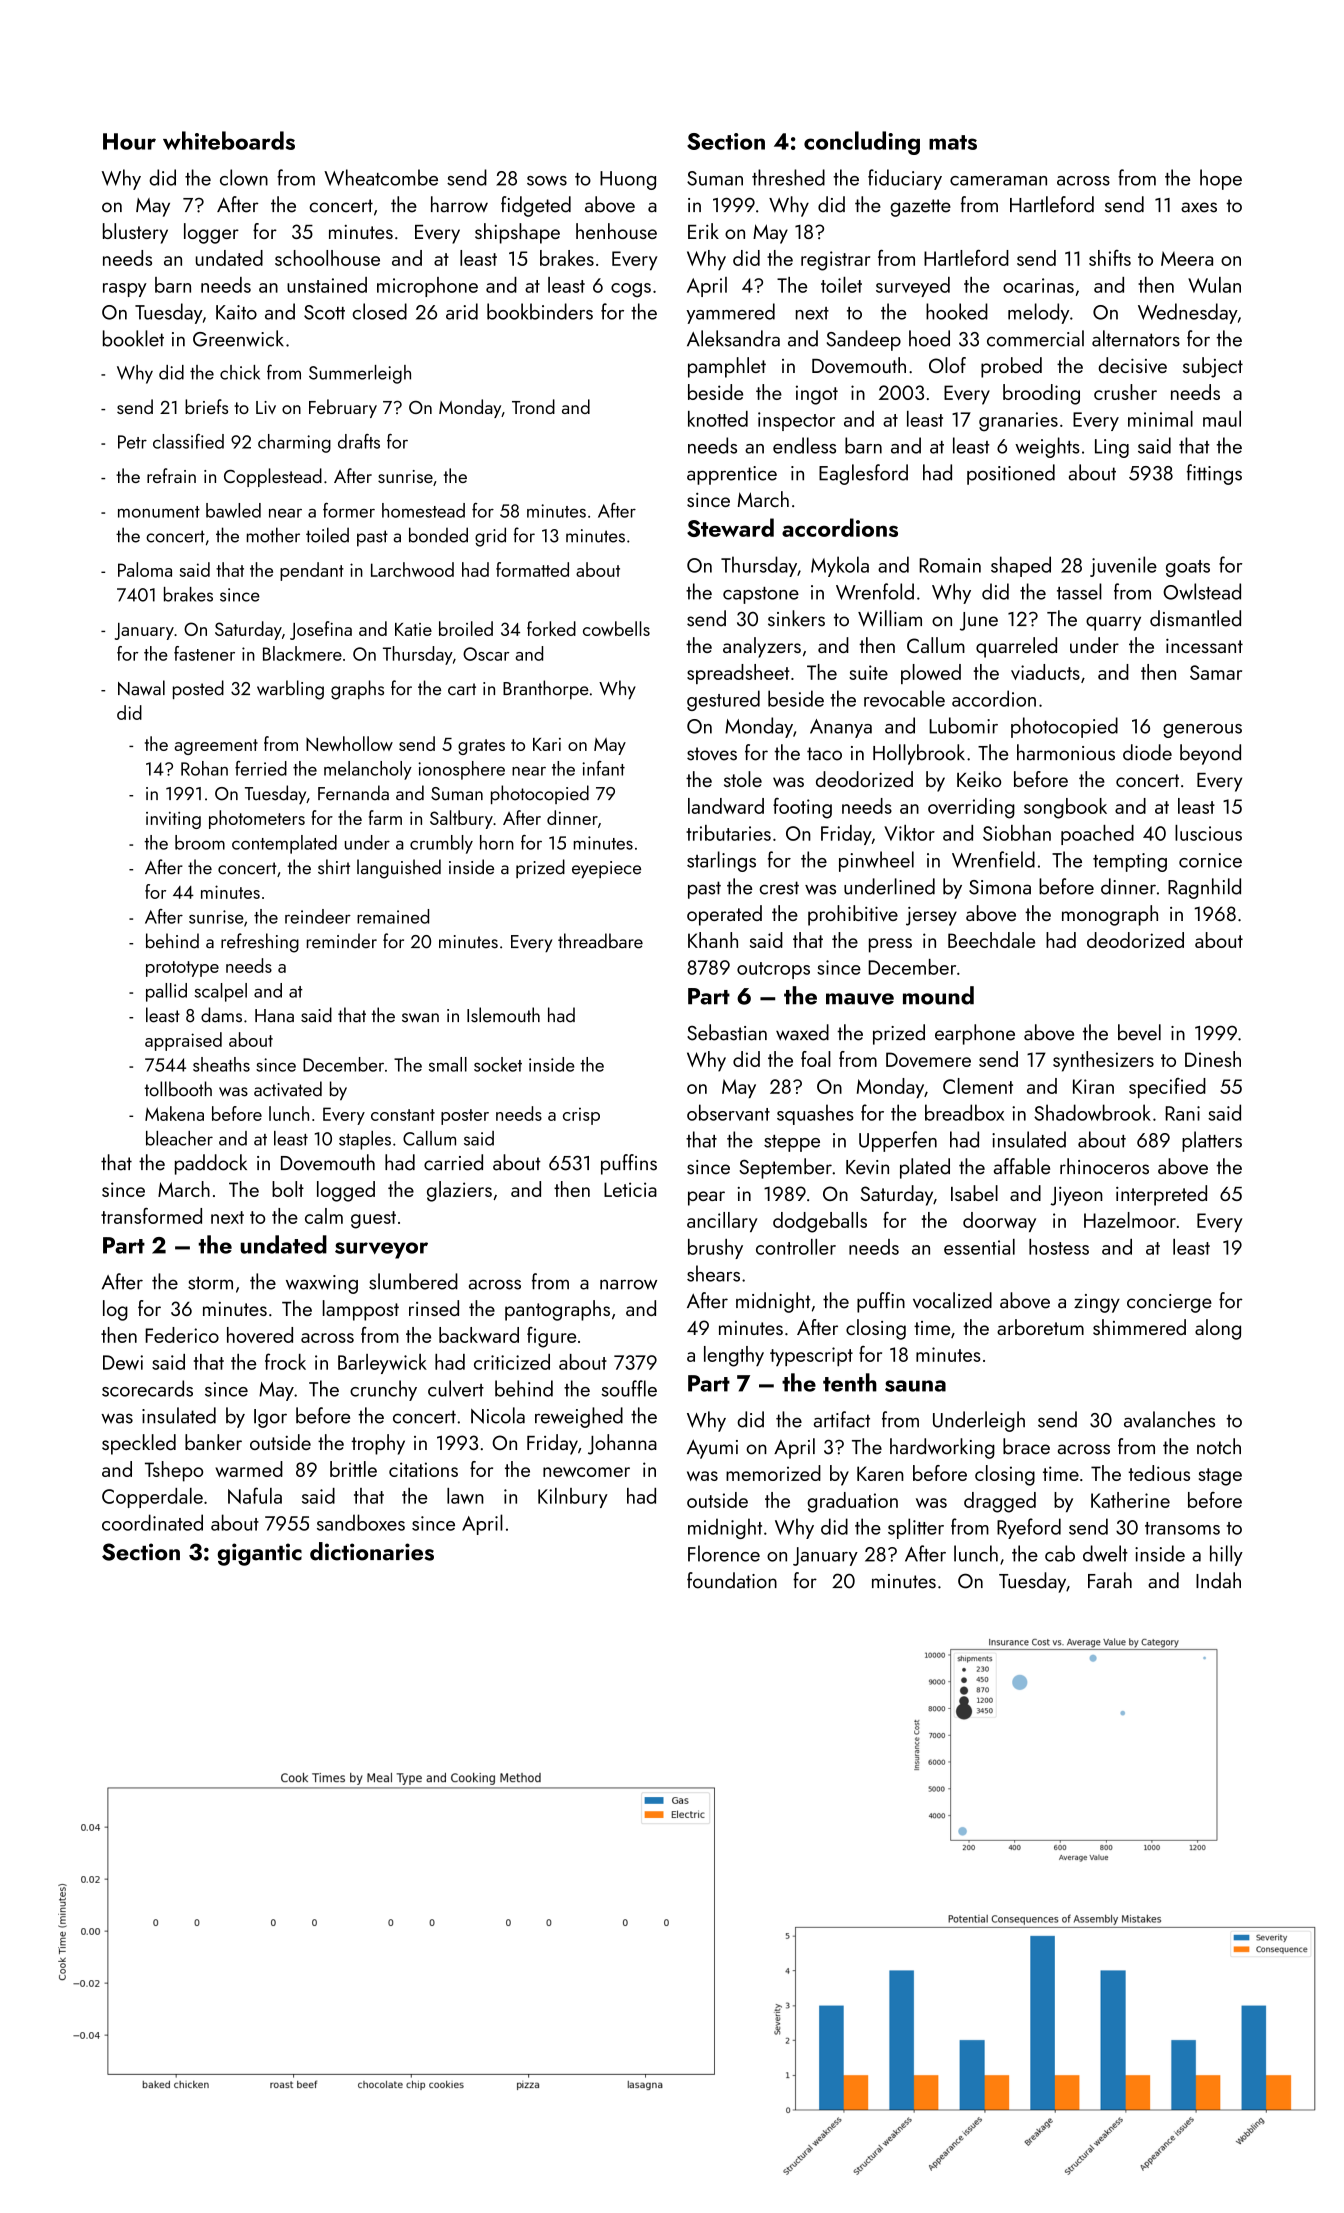  Describe the element at coordinates (802, 808) in the page. I see `footing` at that location.
